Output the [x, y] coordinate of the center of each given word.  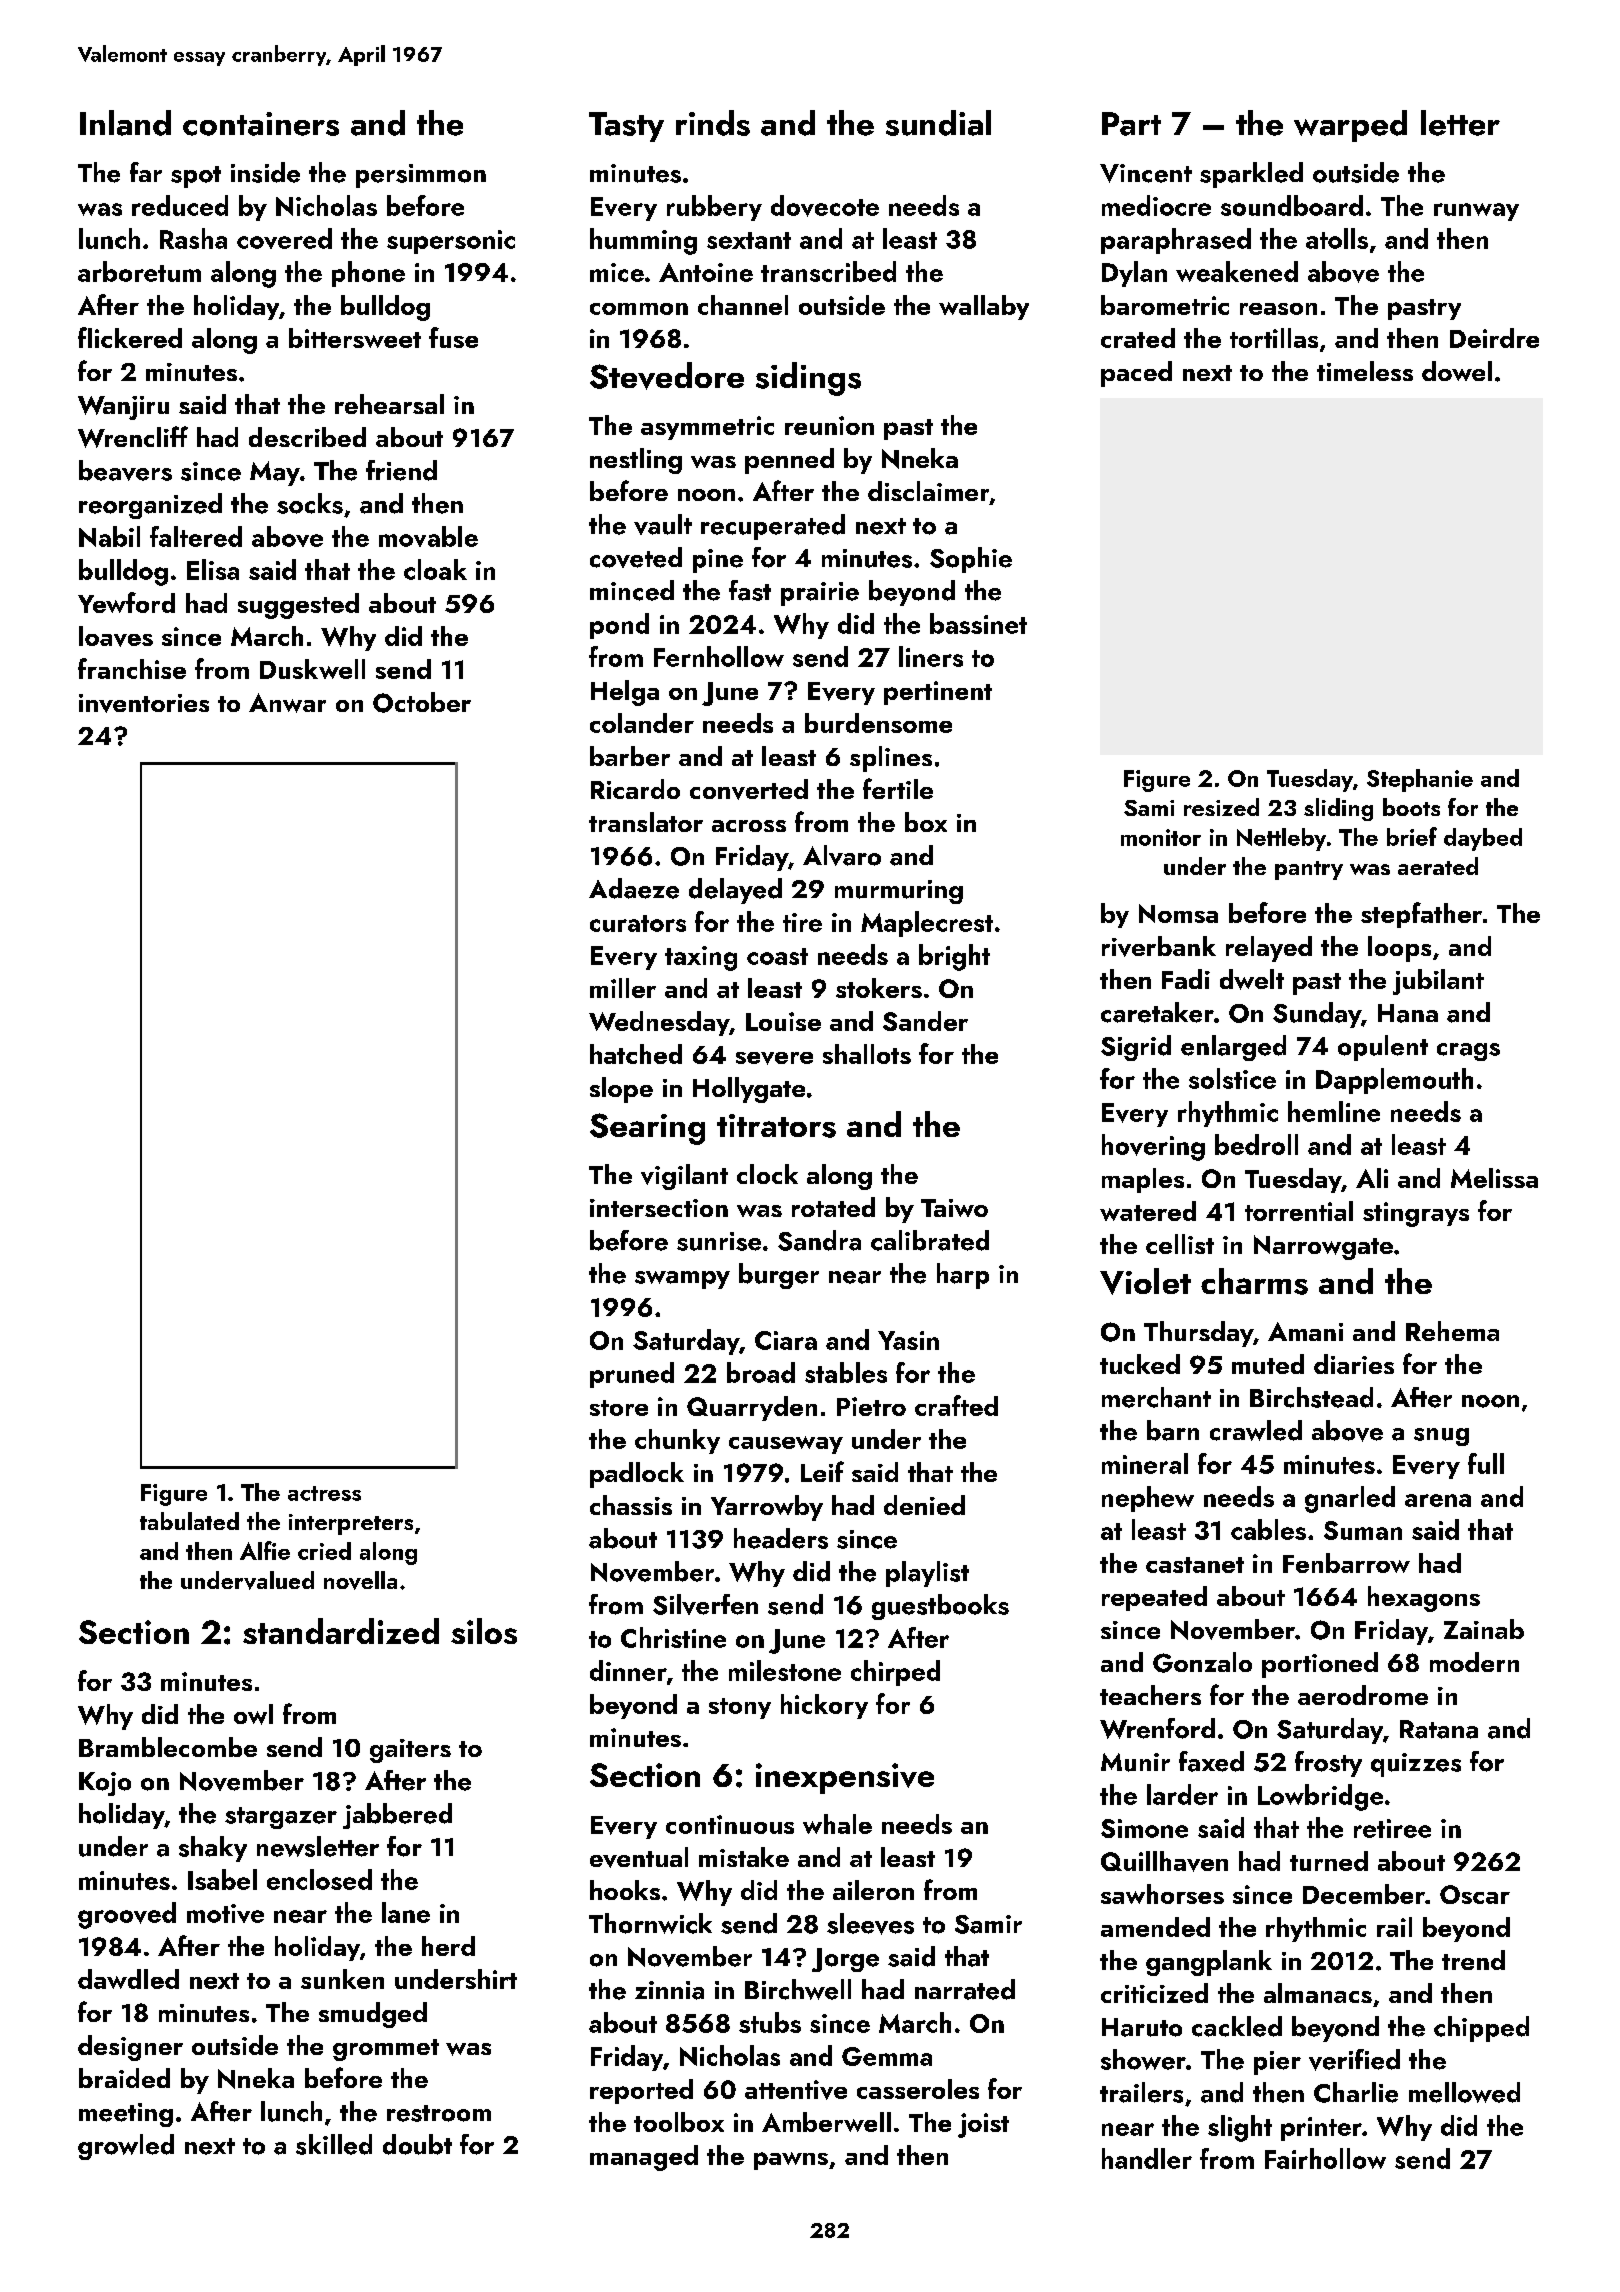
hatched [636, 1054]
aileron [873, 1890]
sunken [342, 1979]
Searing [647, 1129]
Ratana [1439, 1729]
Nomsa [1178, 913]
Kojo [105, 1784]
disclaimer [928, 491]
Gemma [887, 2056]
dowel [1457, 371]
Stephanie [1420, 780]
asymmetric [707, 428]
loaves [116, 636]
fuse [453, 337]
